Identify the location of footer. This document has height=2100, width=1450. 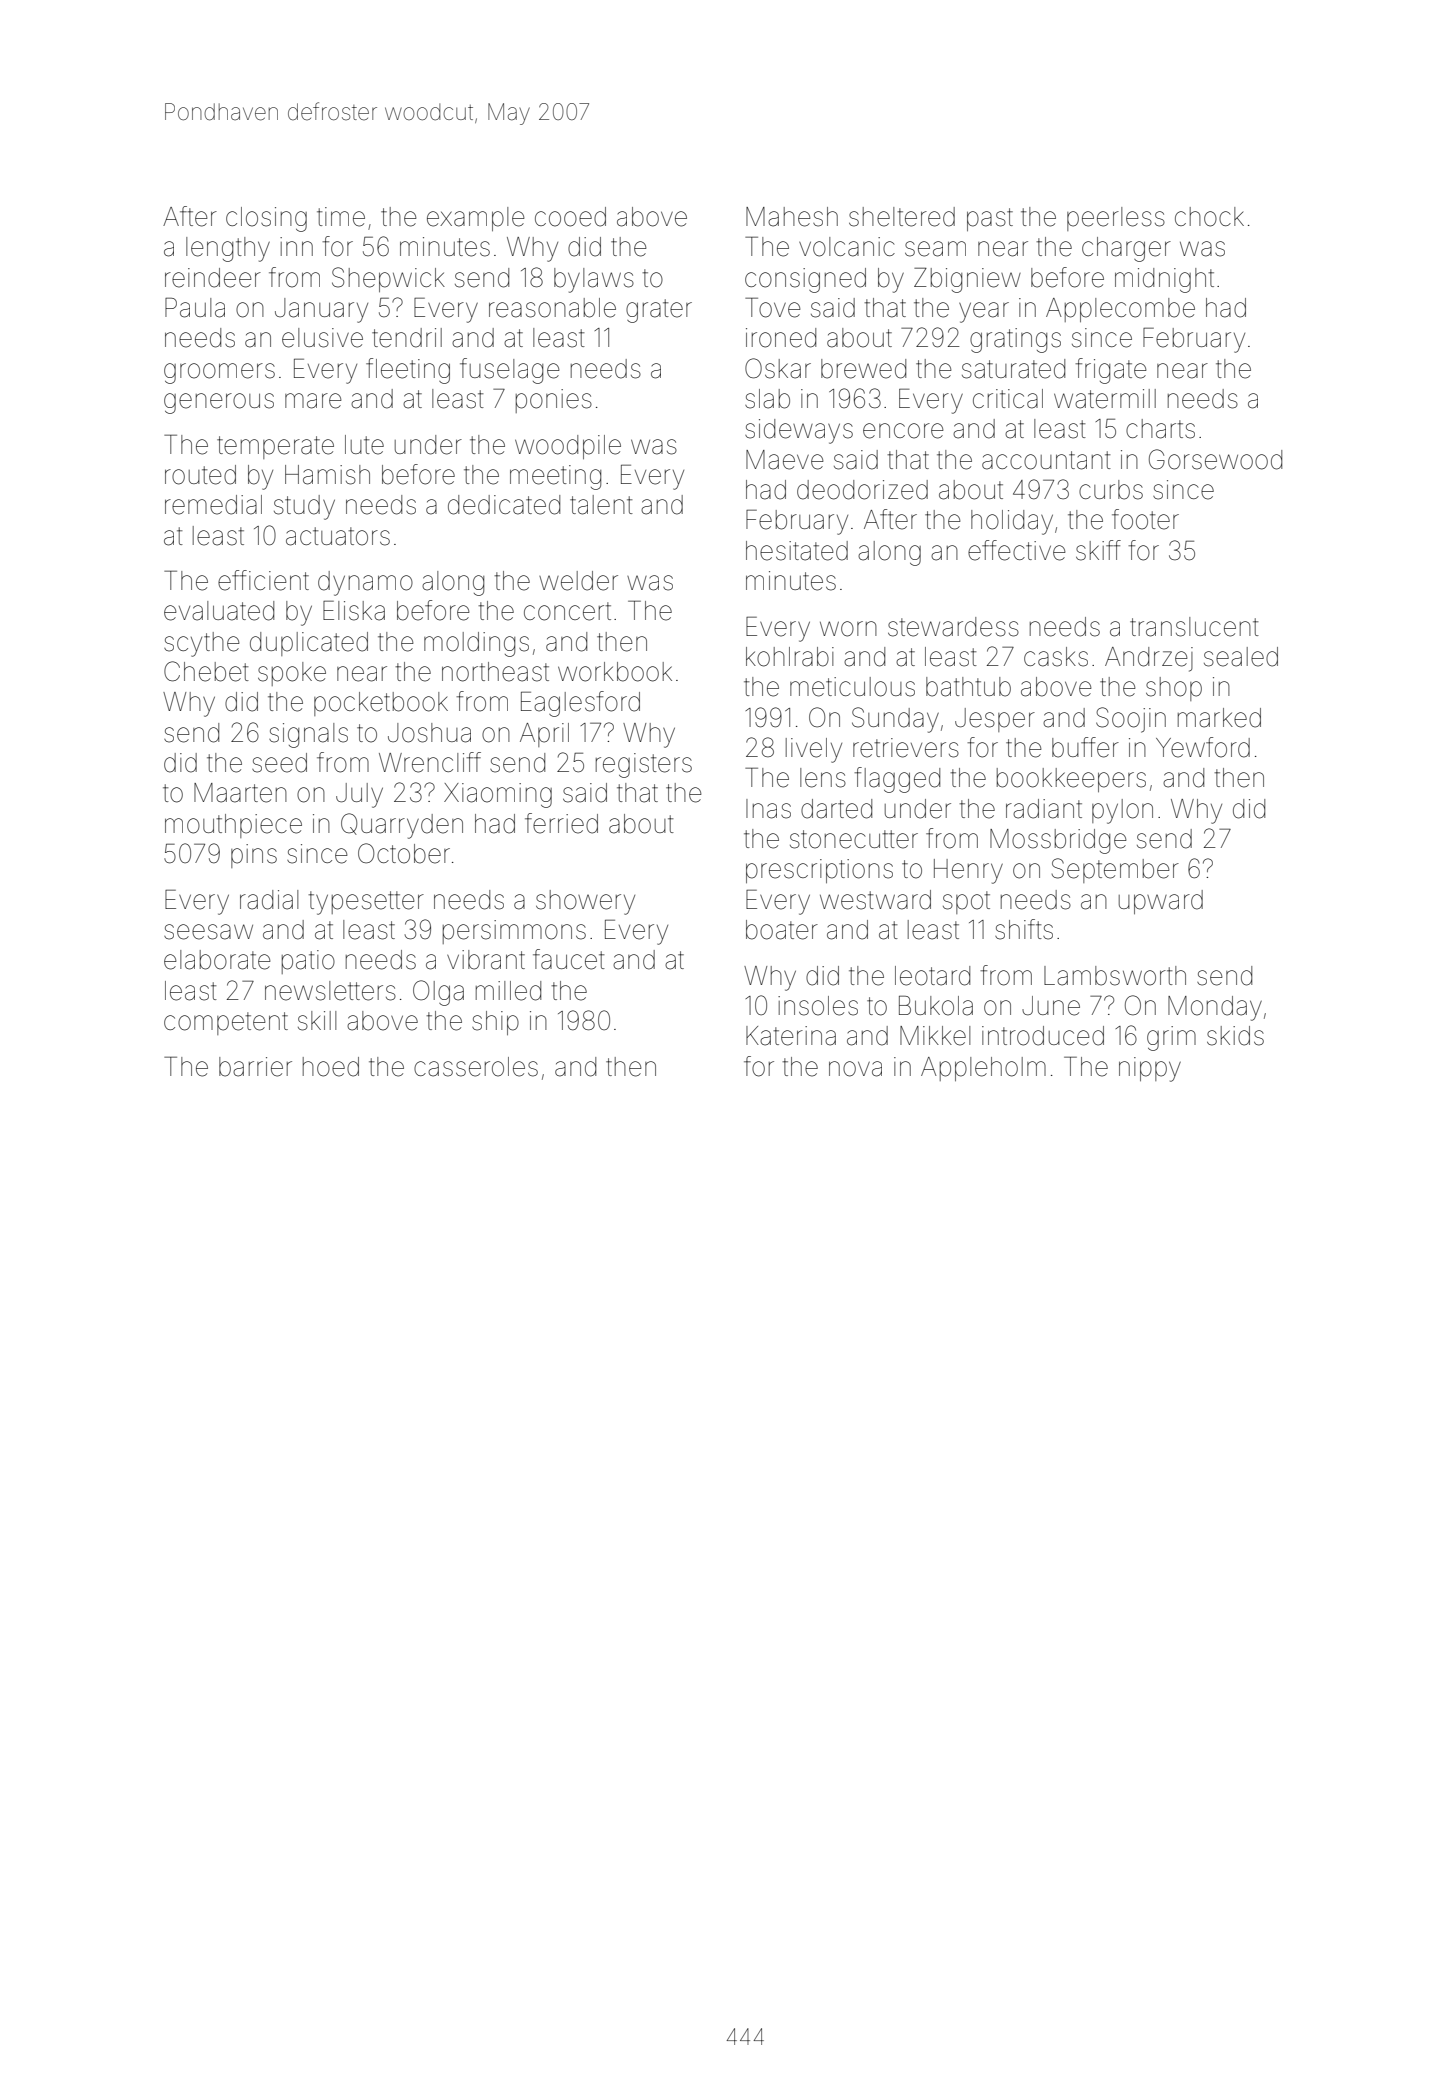
(1145, 519).
